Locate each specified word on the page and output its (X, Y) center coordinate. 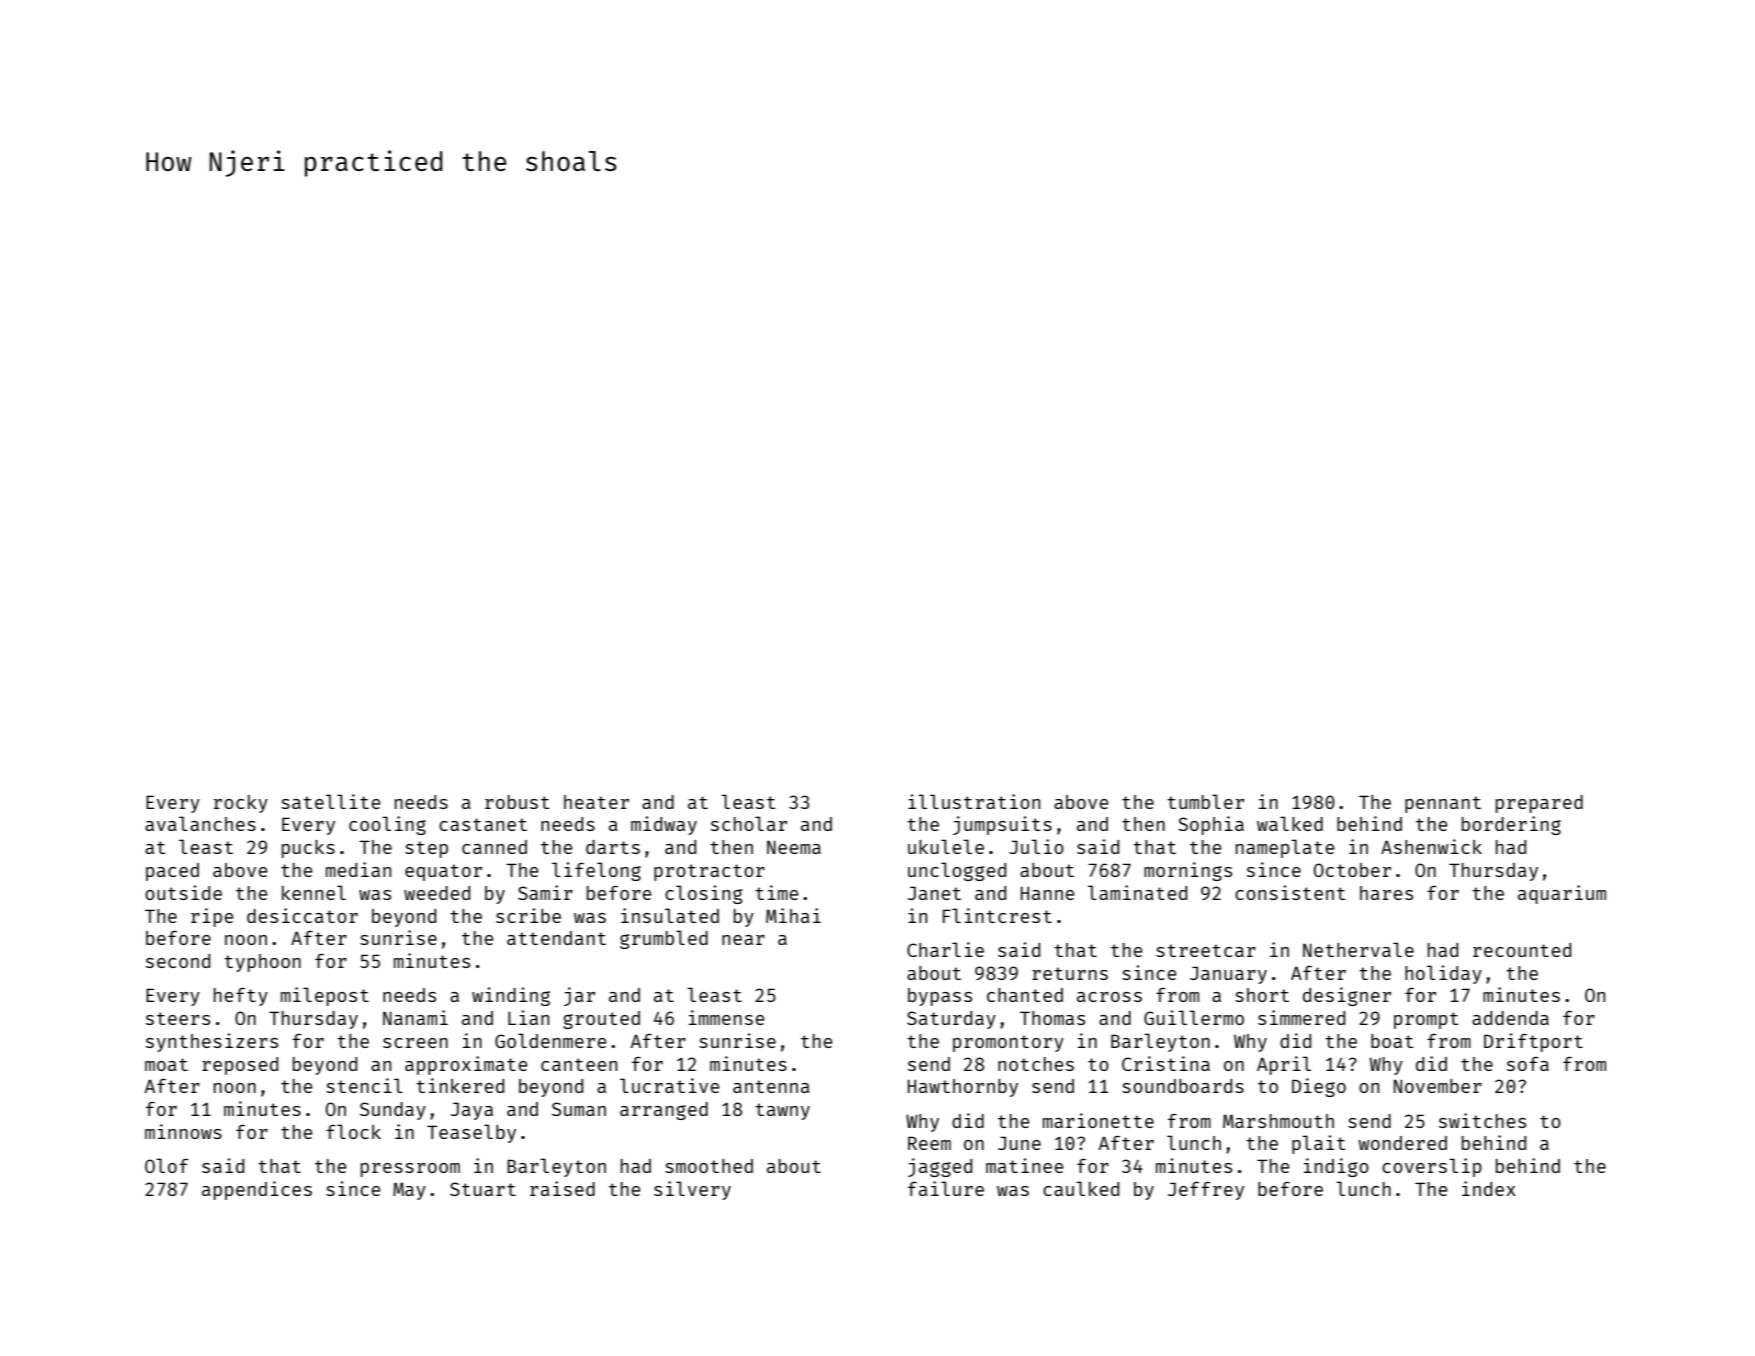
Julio (1036, 846)
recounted (1522, 950)
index (1489, 1188)
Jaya (472, 1111)
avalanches (200, 823)
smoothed (709, 1166)
